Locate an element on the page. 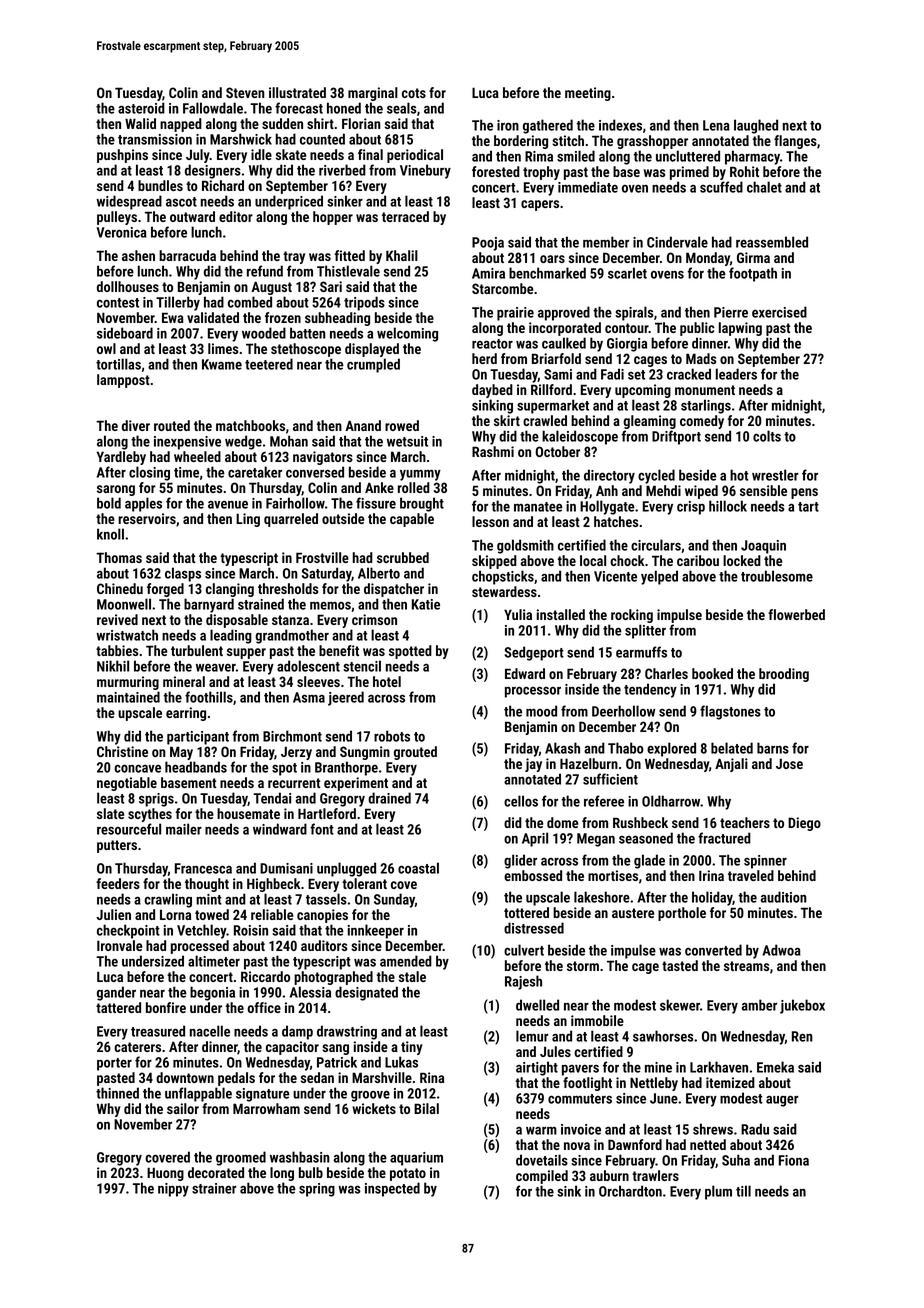 This page has width=924, height=1308. April is located at coordinates (535, 839).
